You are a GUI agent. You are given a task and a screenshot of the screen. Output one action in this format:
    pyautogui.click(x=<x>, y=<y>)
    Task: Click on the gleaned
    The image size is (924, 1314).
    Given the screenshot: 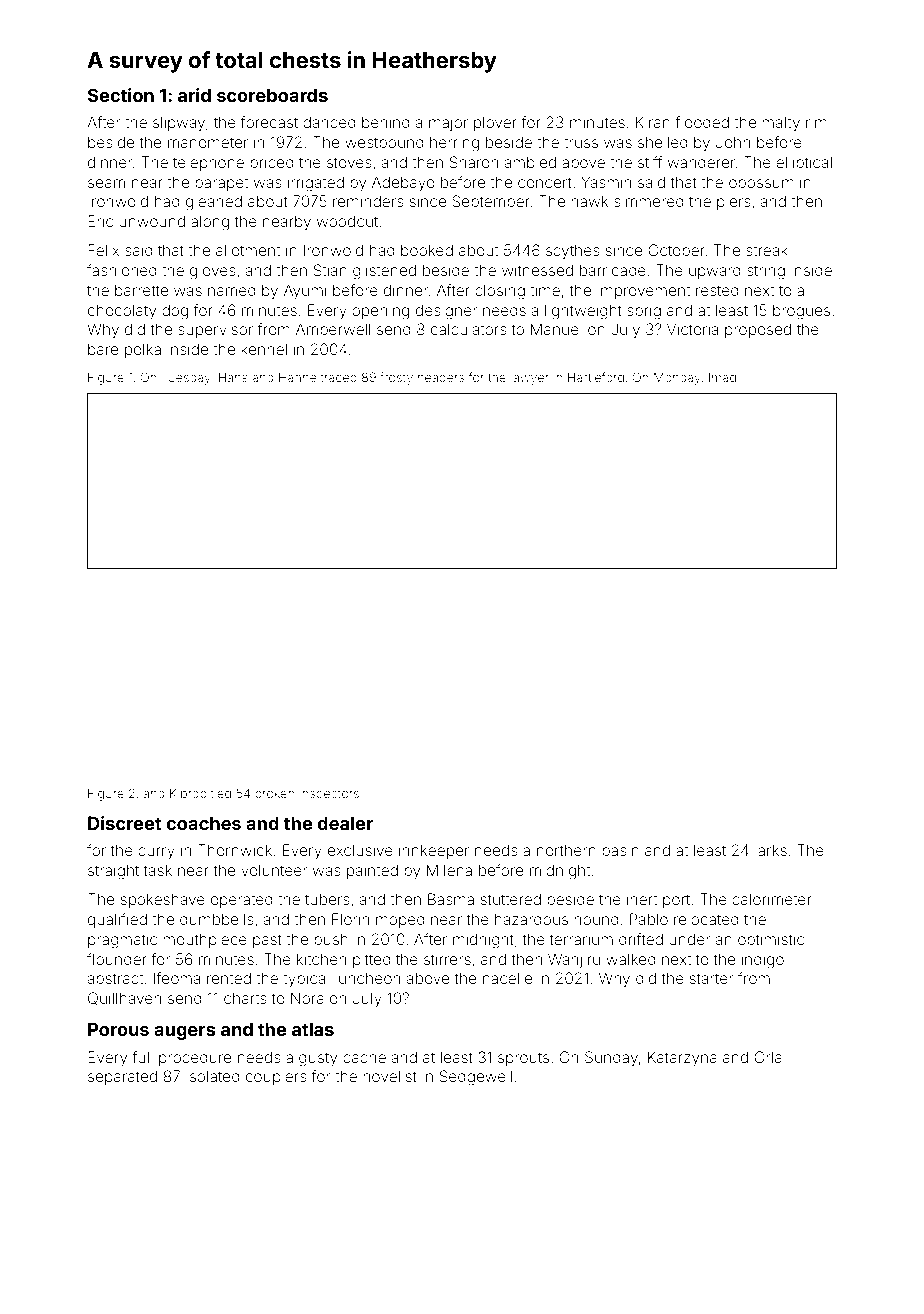 What is the action you would take?
    pyautogui.click(x=214, y=203)
